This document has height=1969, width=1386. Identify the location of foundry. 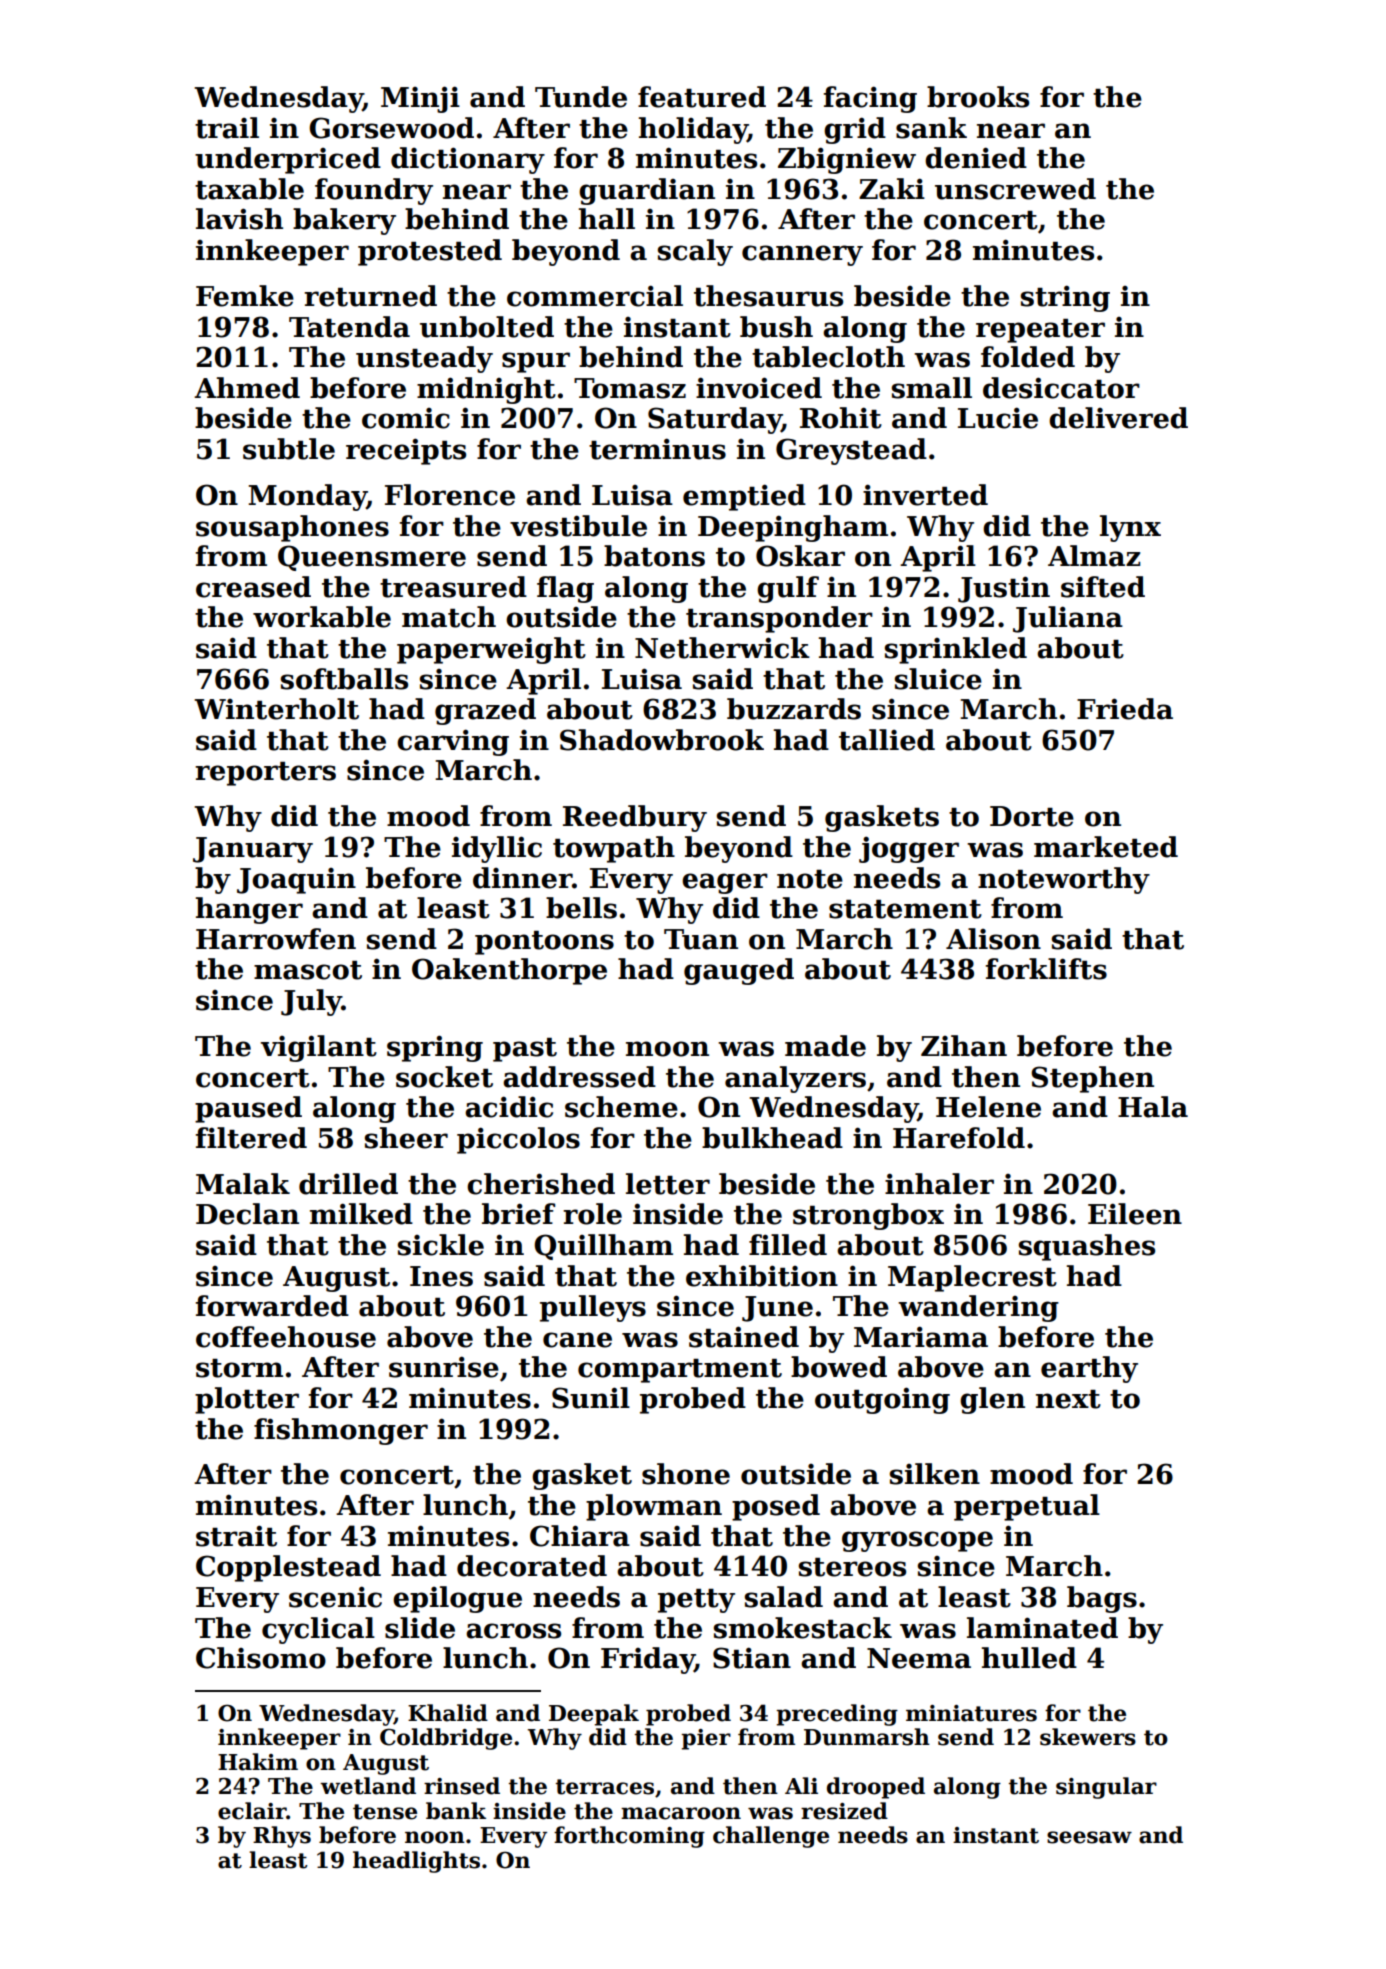
(374, 191).
